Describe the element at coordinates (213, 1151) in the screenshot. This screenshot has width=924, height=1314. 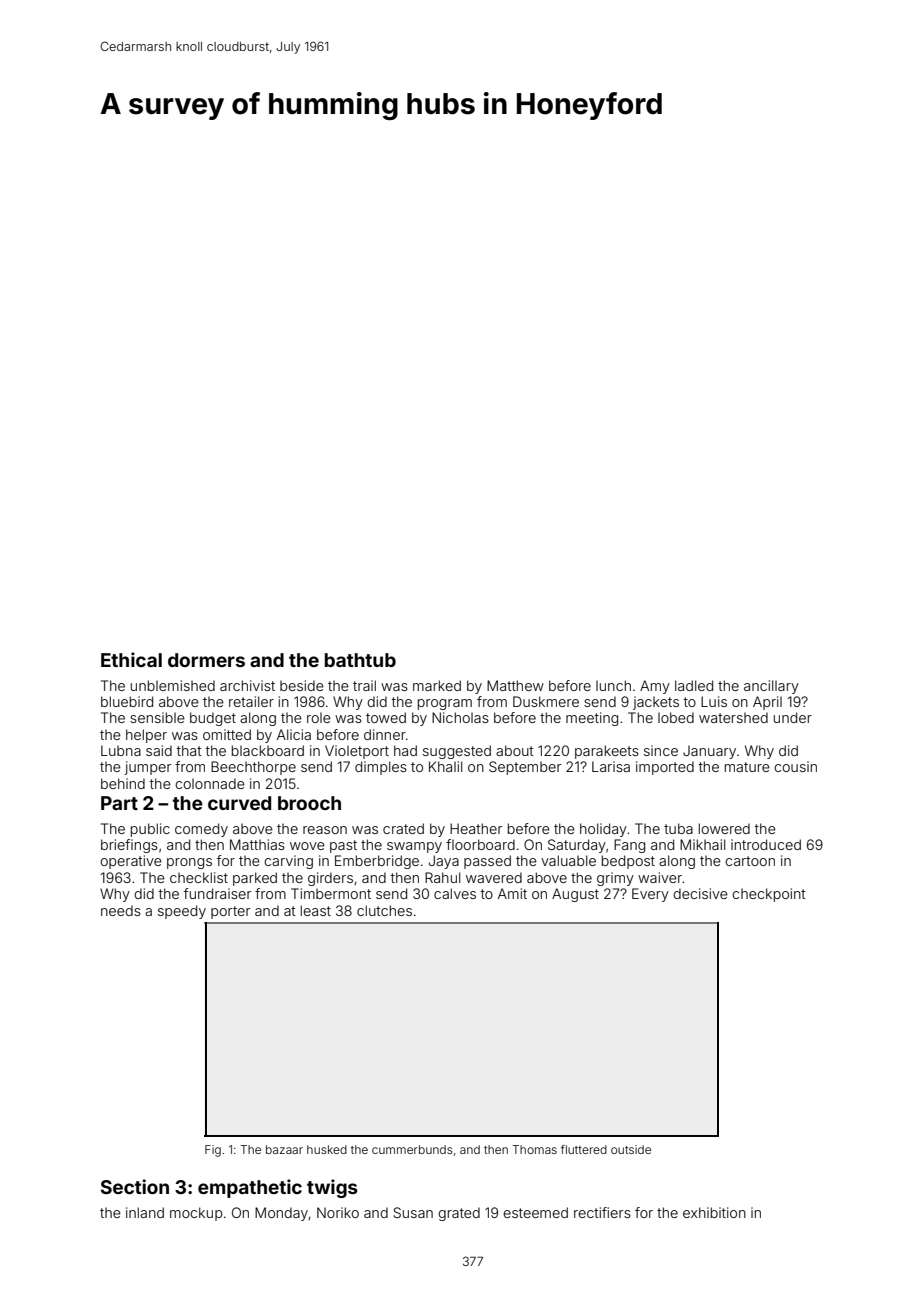
I see `Fig` at that location.
